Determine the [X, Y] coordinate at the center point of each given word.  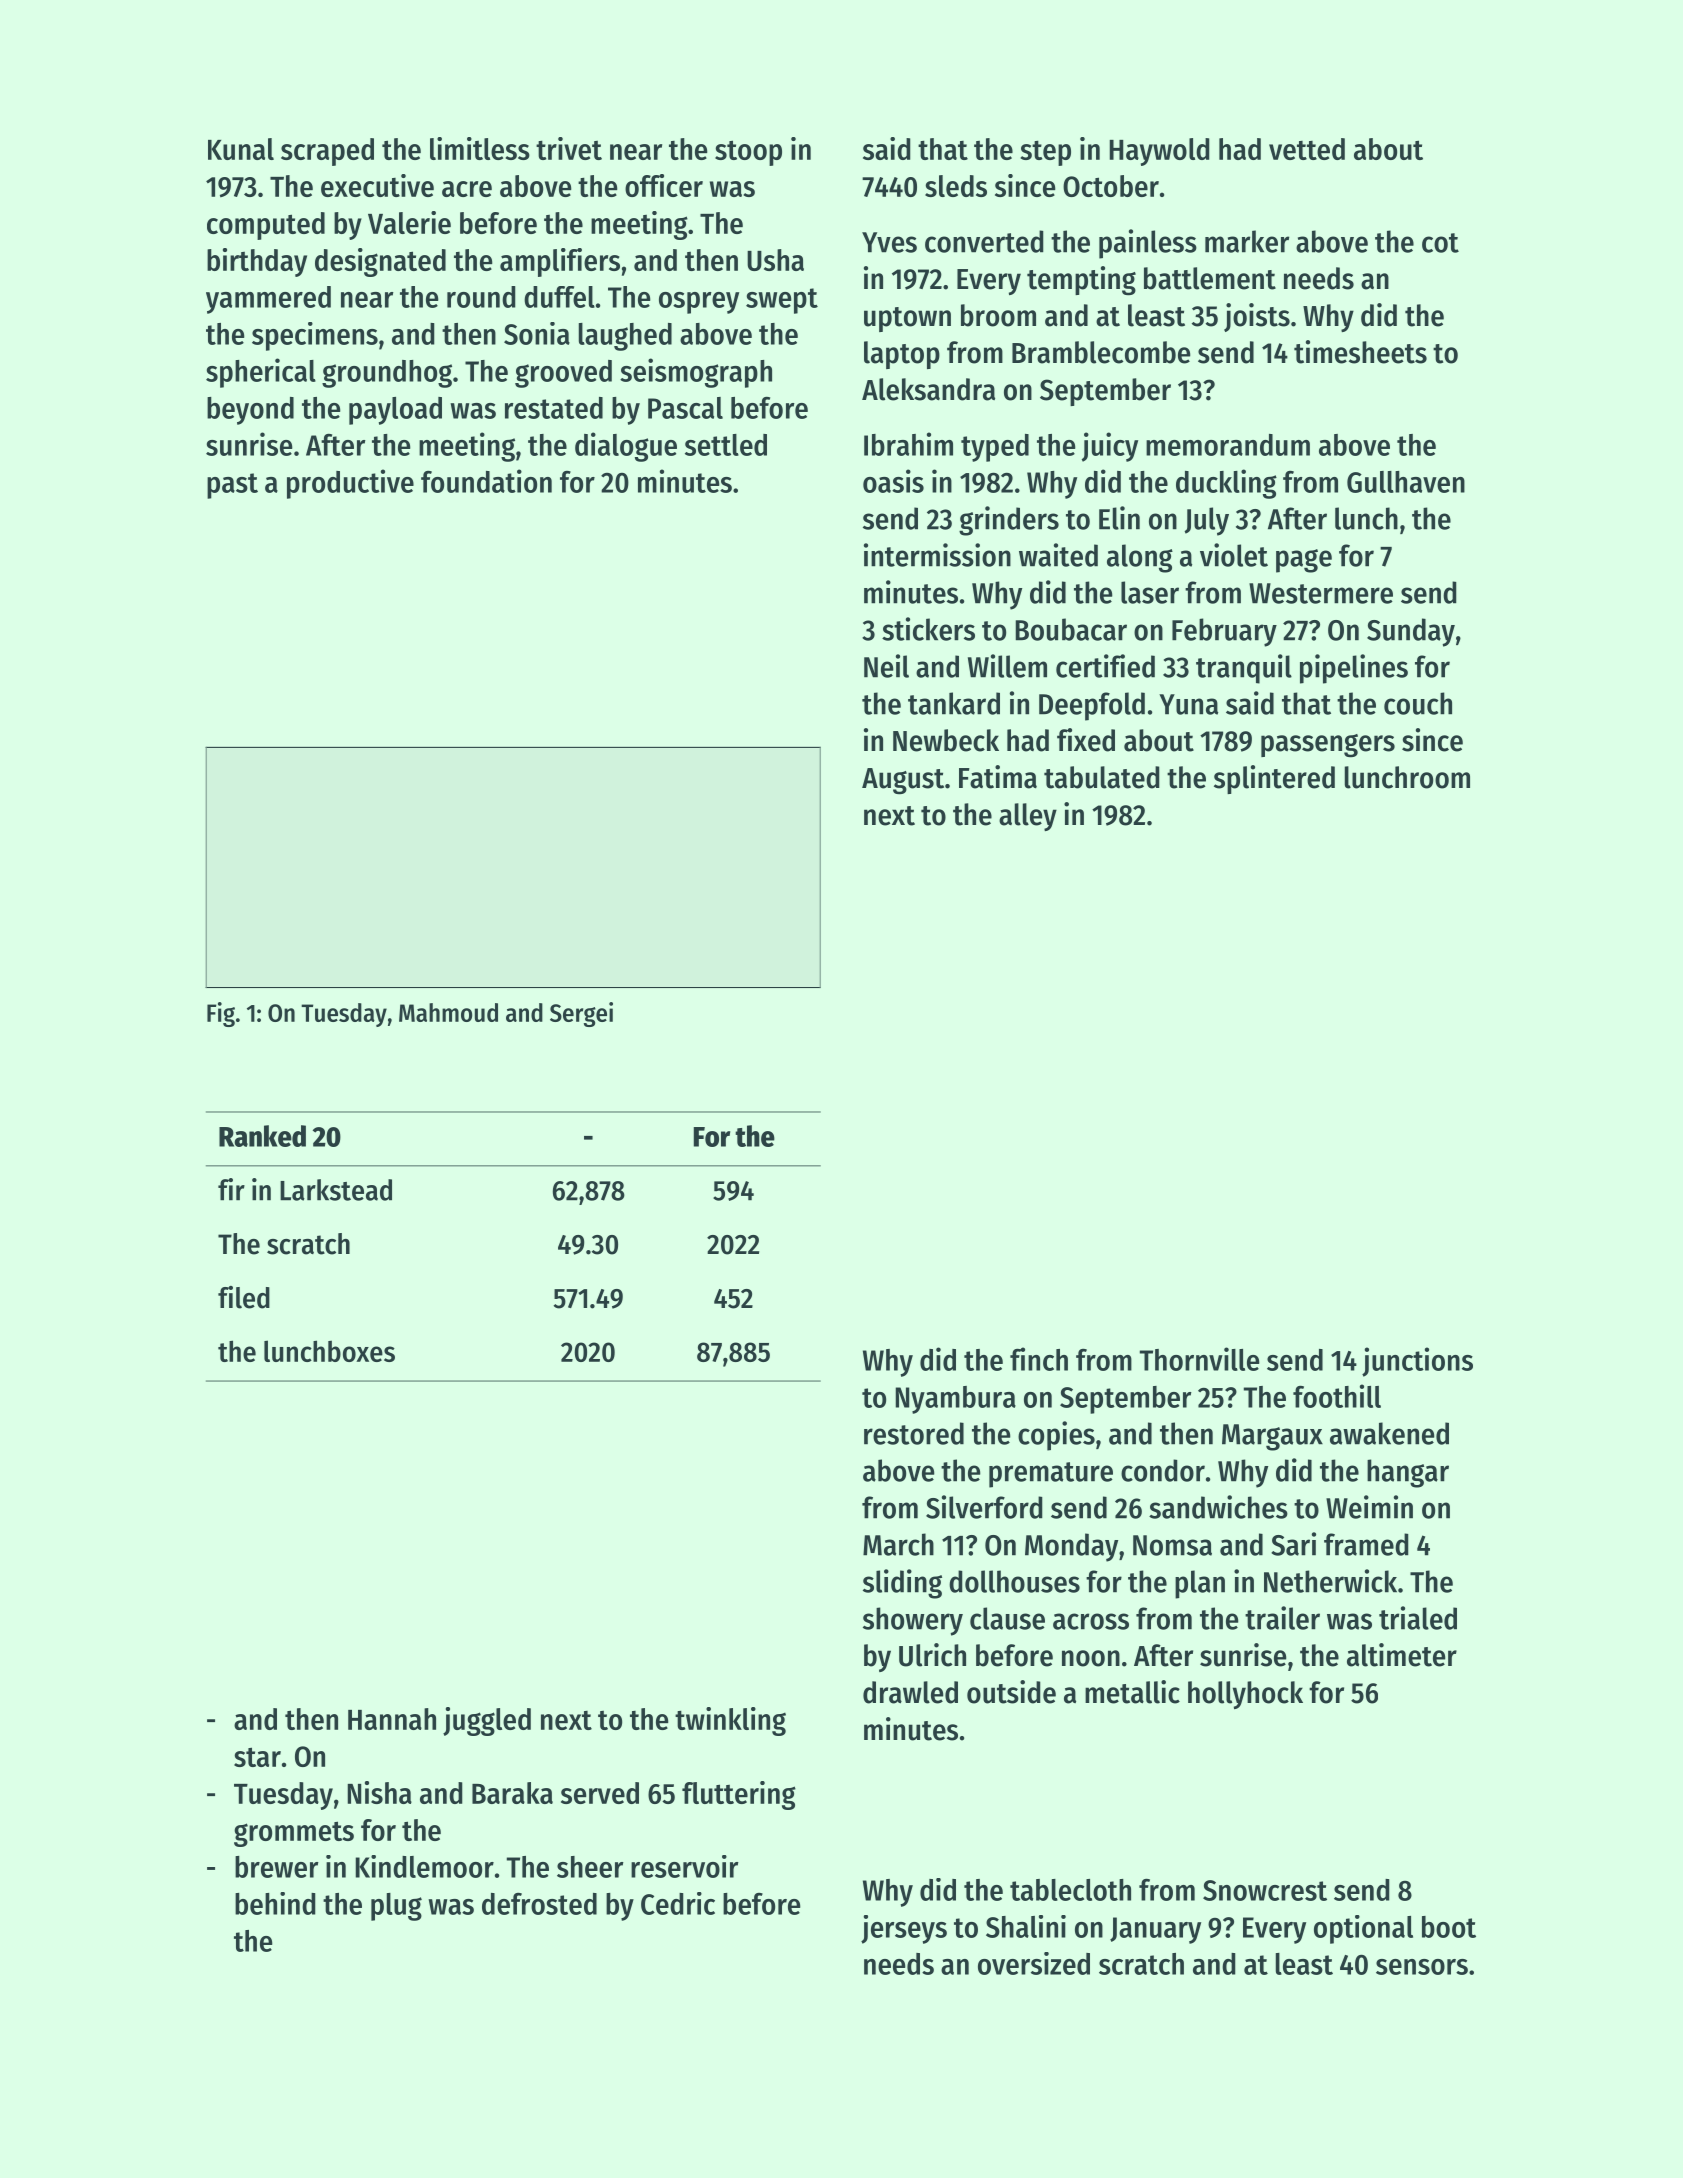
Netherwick [1330, 1581]
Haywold [1159, 152]
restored [914, 1433]
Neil [886, 666]
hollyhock [1245, 1695]
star [257, 1757]
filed [244, 1297]
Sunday [1411, 632]
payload [395, 411]
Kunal [241, 149]
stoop [748, 153]
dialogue [626, 447]
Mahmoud [448, 1012]
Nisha [379, 1792]
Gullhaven [1406, 482]
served [600, 1793]
